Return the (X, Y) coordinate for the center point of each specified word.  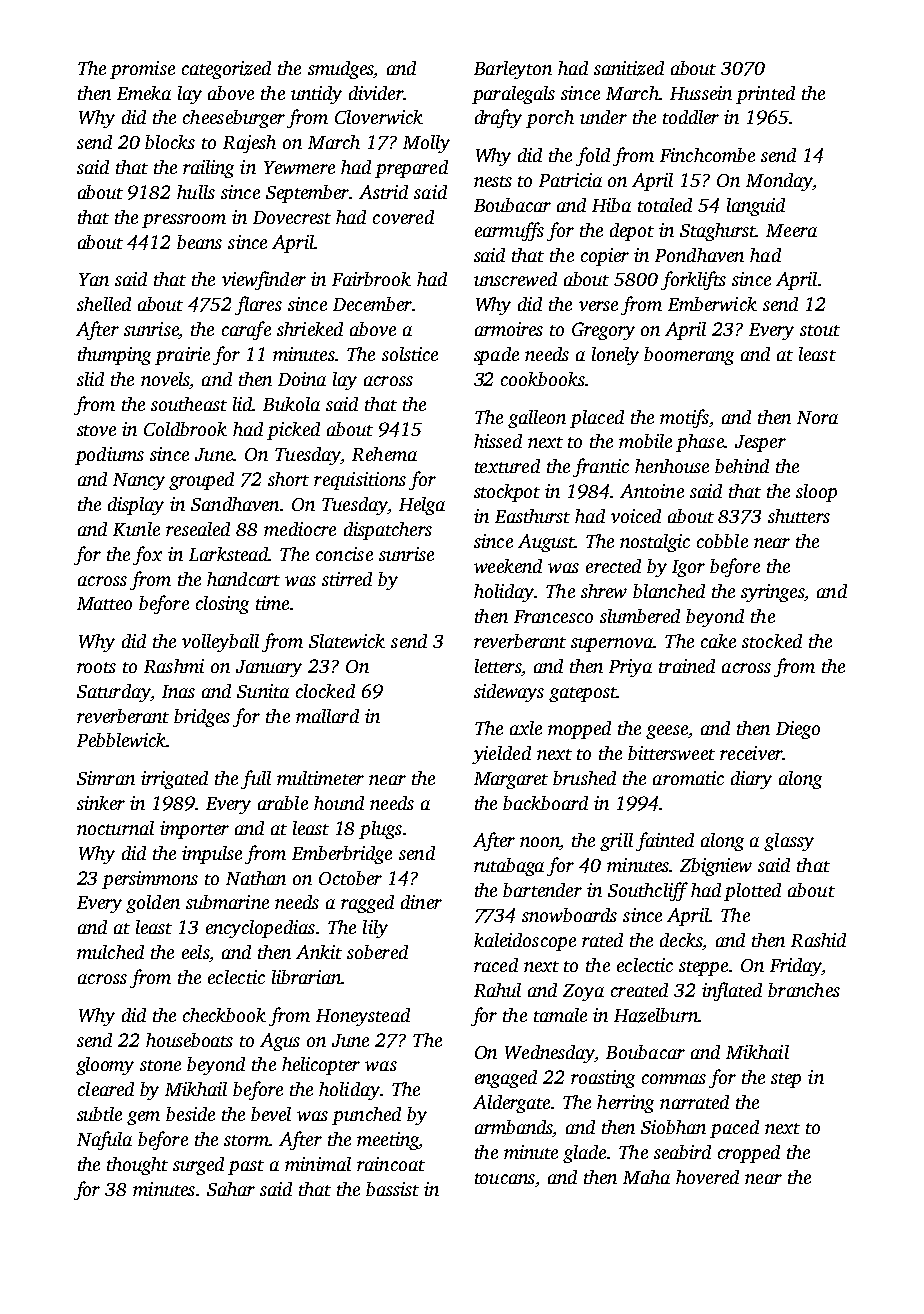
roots (96, 667)
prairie (182, 356)
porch (550, 119)
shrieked (310, 329)
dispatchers (388, 531)
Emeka (144, 93)
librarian (306, 977)
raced (496, 965)
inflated (732, 991)
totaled (665, 205)
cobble (722, 541)
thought (137, 1166)
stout (820, 330)
